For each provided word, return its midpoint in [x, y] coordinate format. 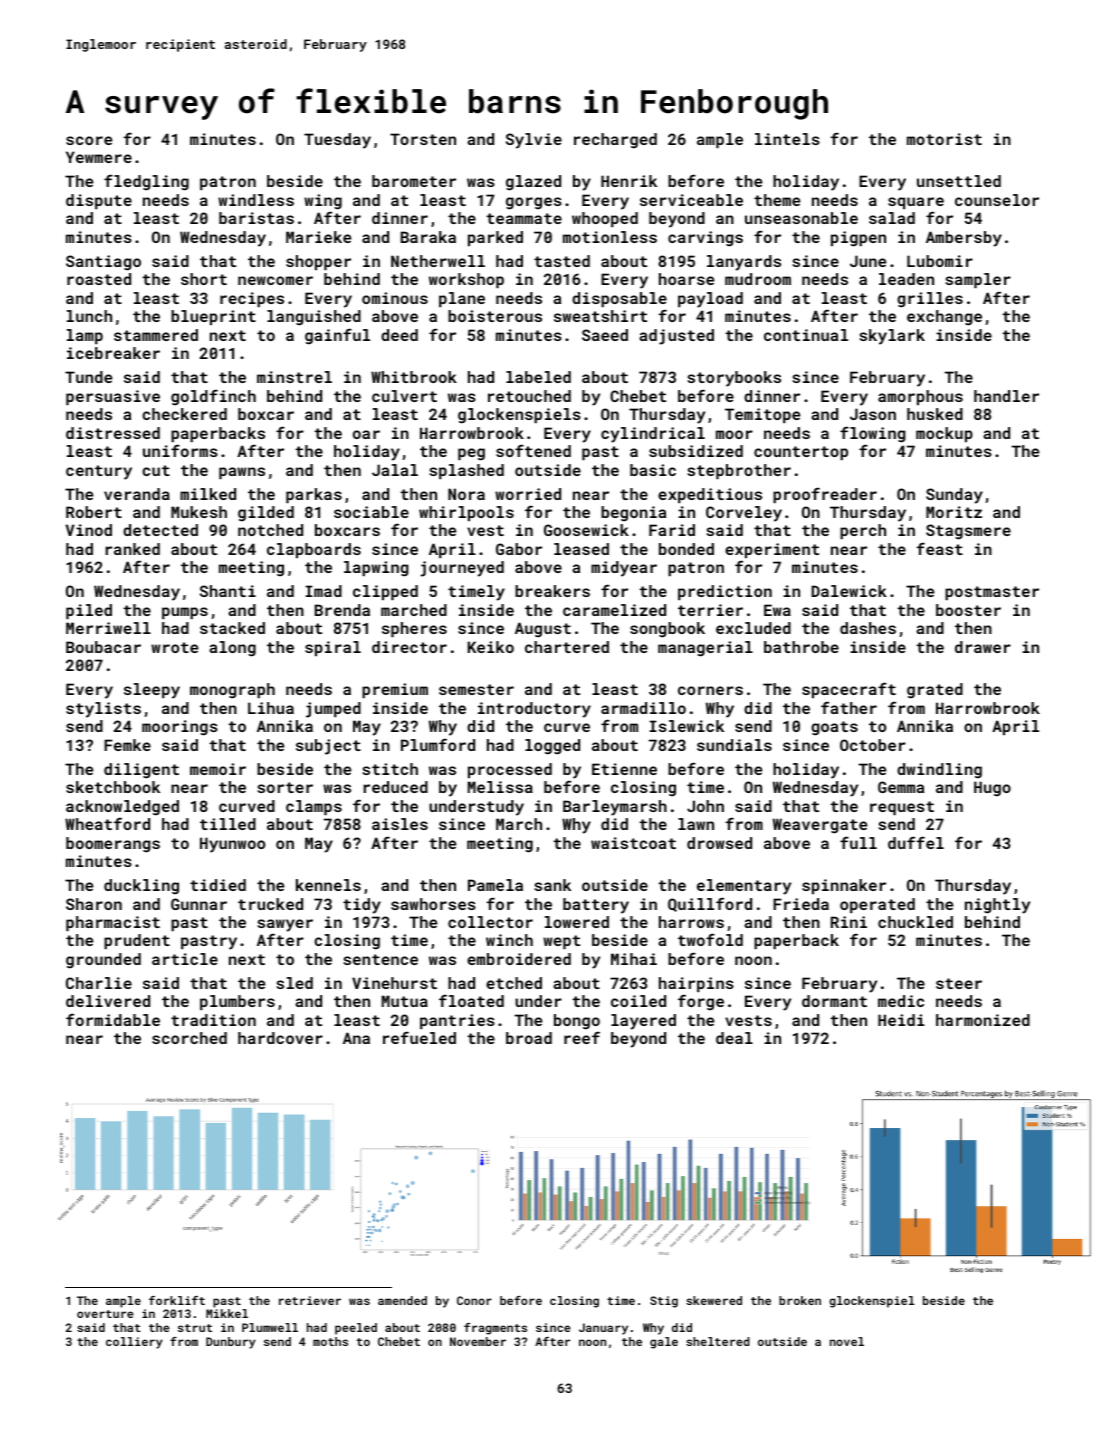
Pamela [495, 885]
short [204, 279]
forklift [177, 1300]
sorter [285, 787]
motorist [944, 139]
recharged [615, 141]
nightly [997, 906]
